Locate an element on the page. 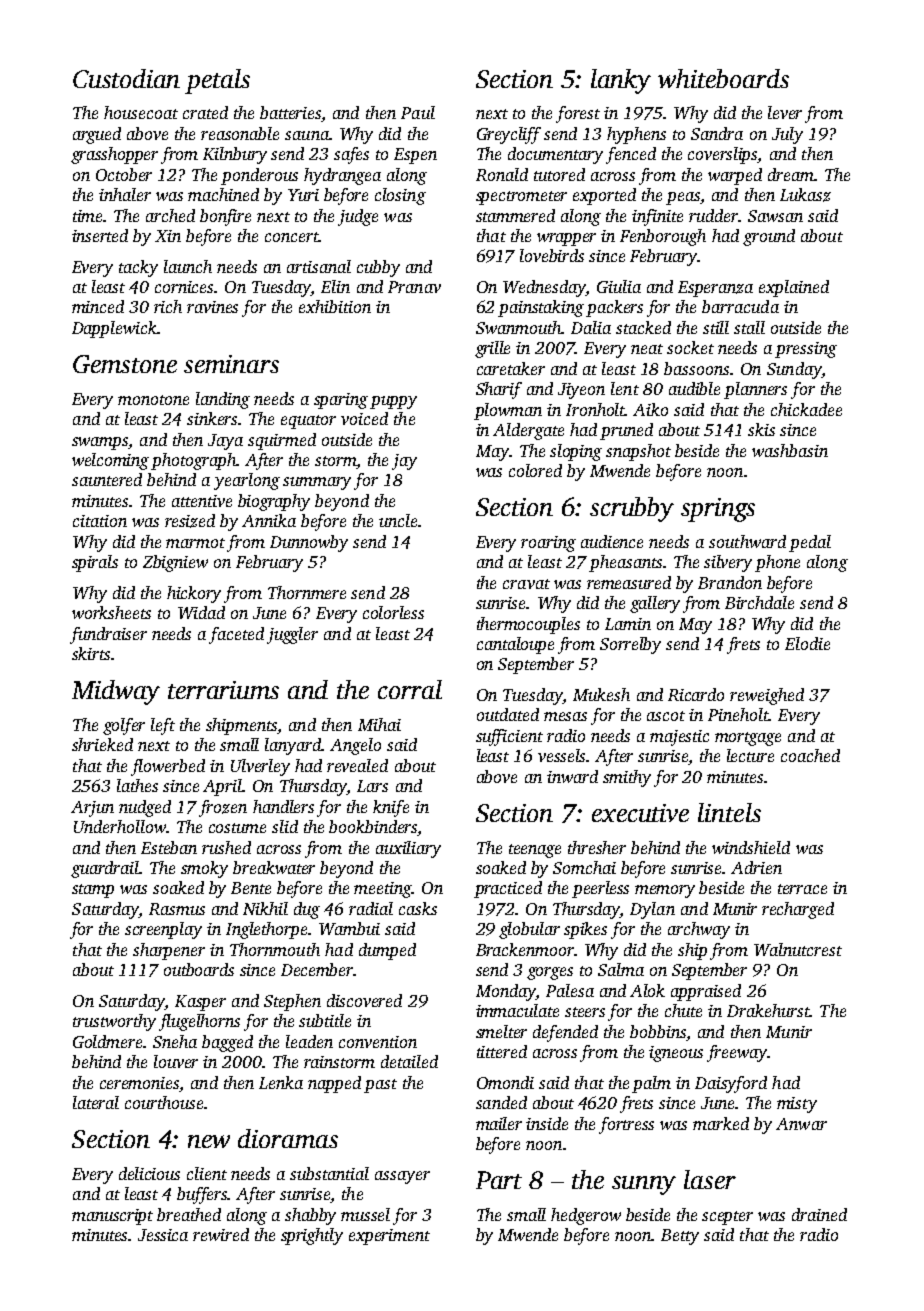 This page has height=1311, width=924. Widad is located at coordinates (201, 612).
